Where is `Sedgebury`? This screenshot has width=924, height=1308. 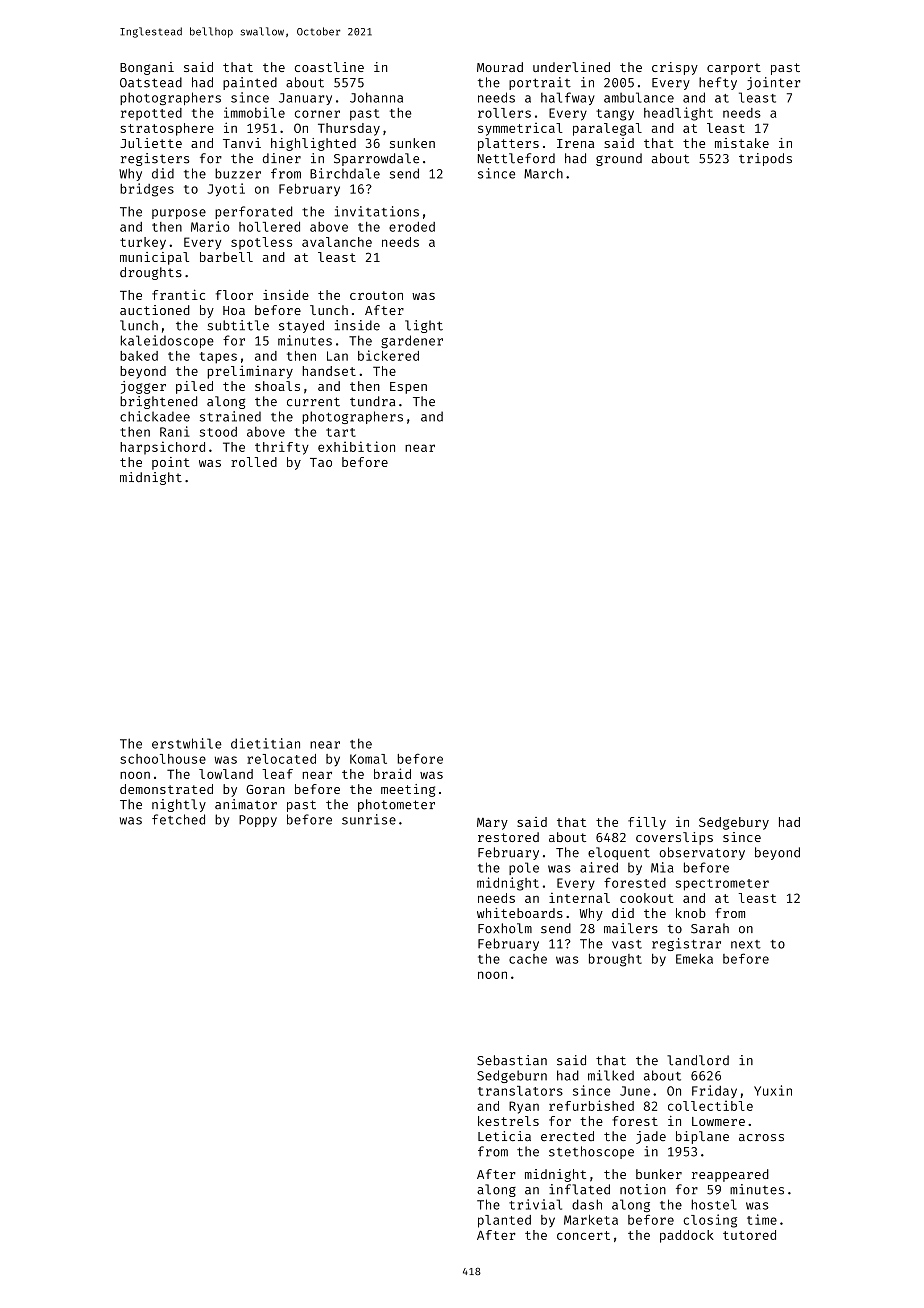 Sedgebury is located at coordinates (734, 823).
